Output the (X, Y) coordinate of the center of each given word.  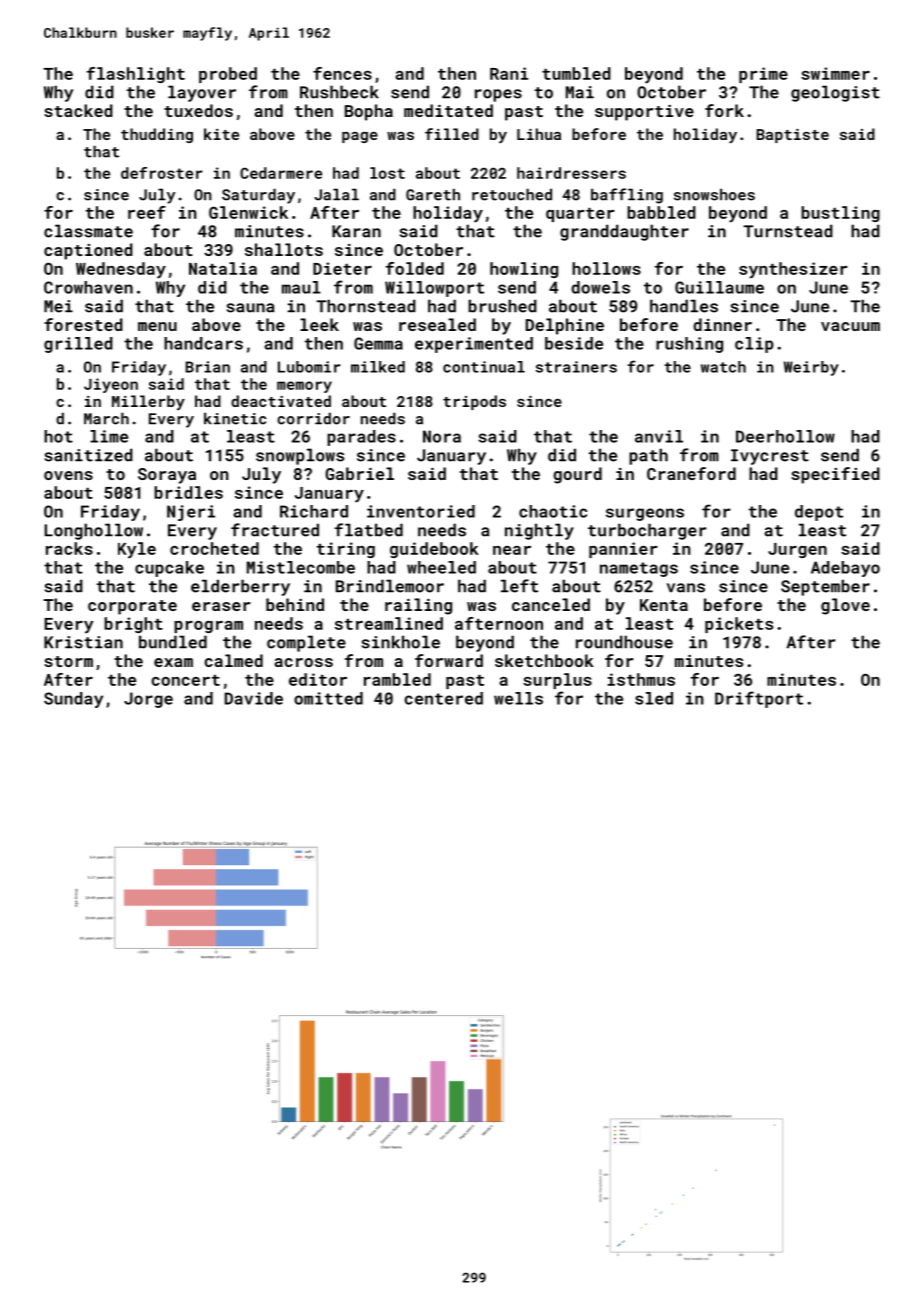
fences (342, 73)
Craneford (691, 473)
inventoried (421, 511)
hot (58, 436)
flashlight (136, 75)
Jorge (148, 700)
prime (763, 75)
